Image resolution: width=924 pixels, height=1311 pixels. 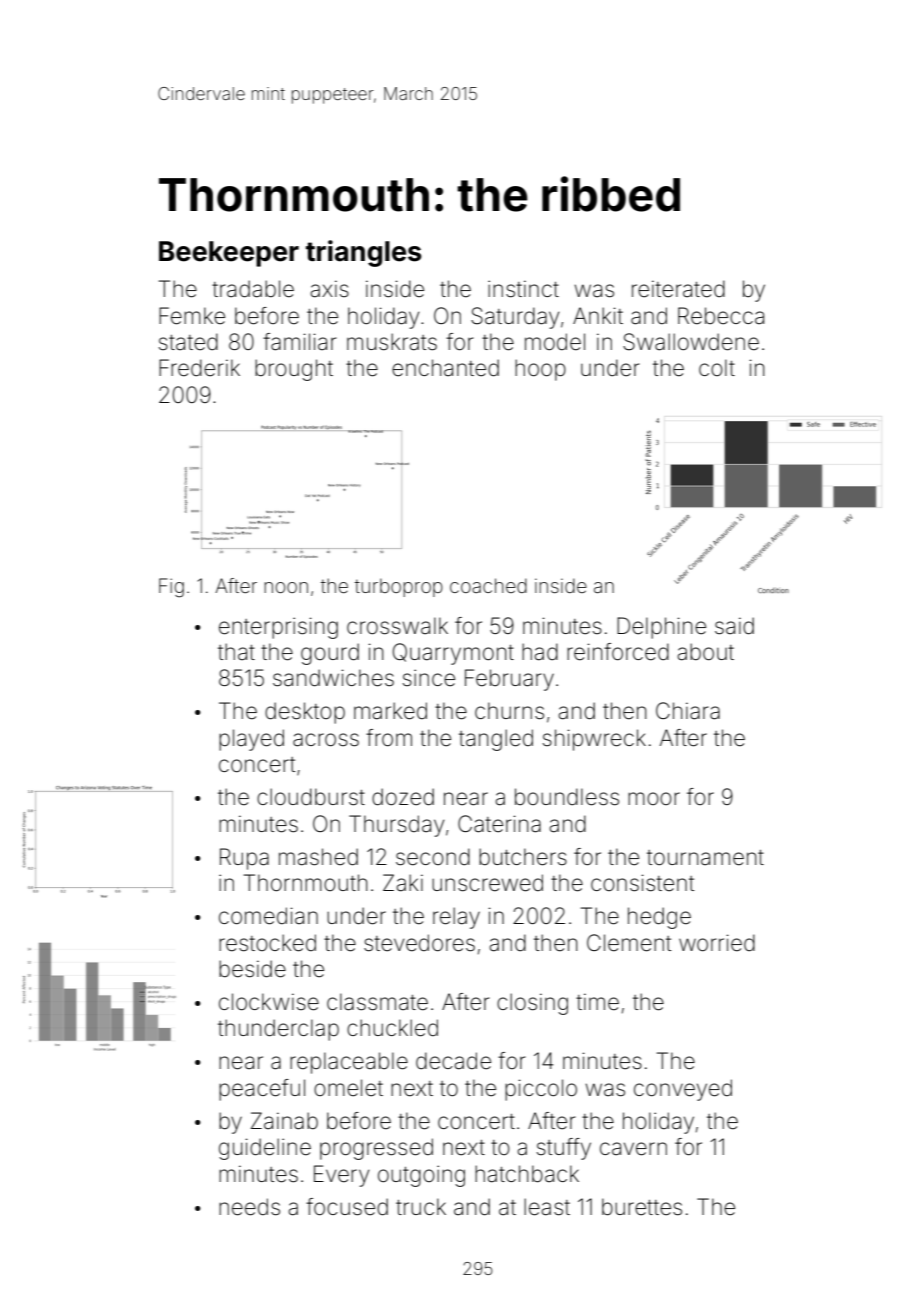 I want to click on needs, so click(x=249, y=1207).
